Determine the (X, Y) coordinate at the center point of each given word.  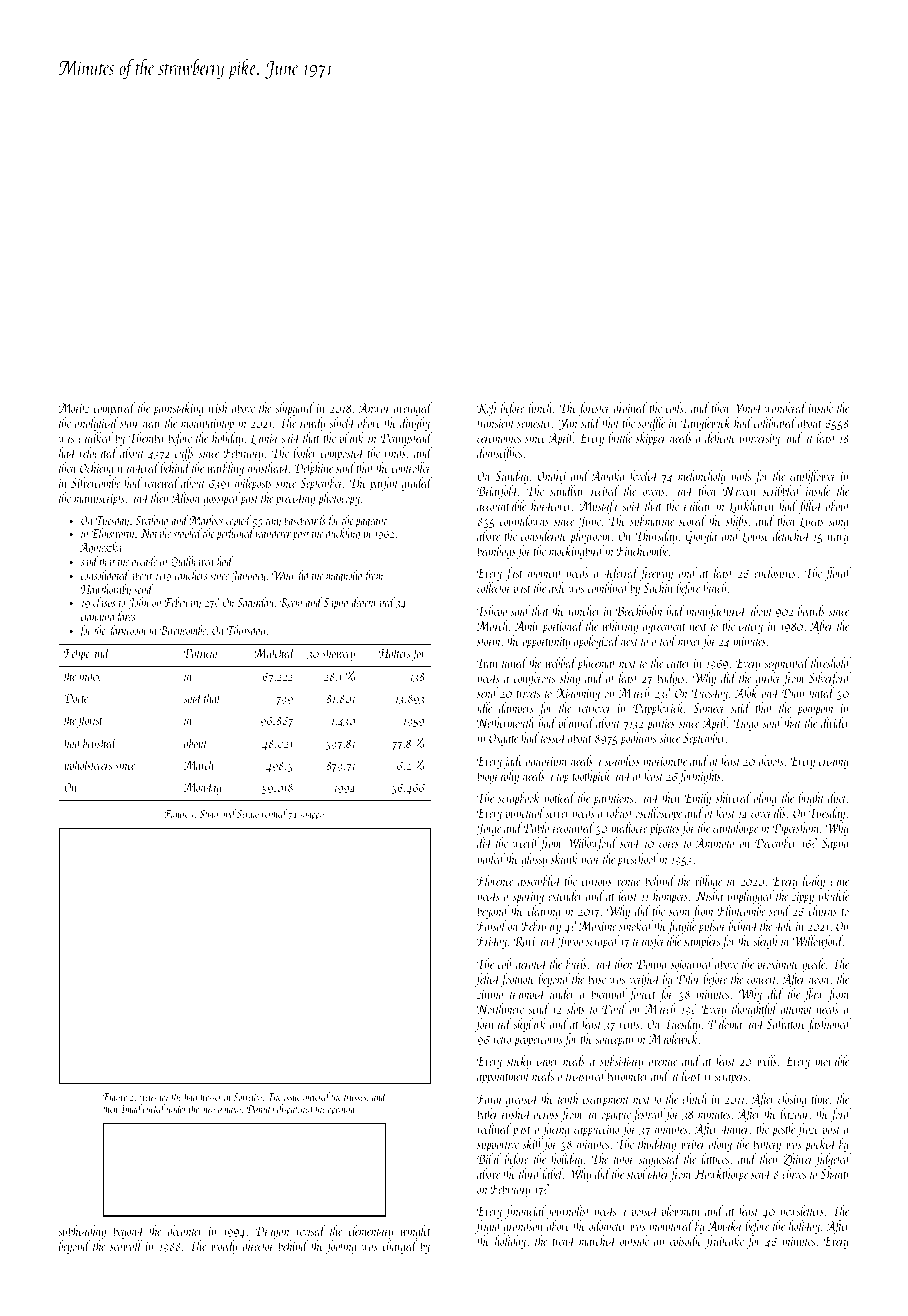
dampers (515, 710)
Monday (203, 788)
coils (674, 407)
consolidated (105, 575)
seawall (126, 1245)
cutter (679, 664)
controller (411, 467)
